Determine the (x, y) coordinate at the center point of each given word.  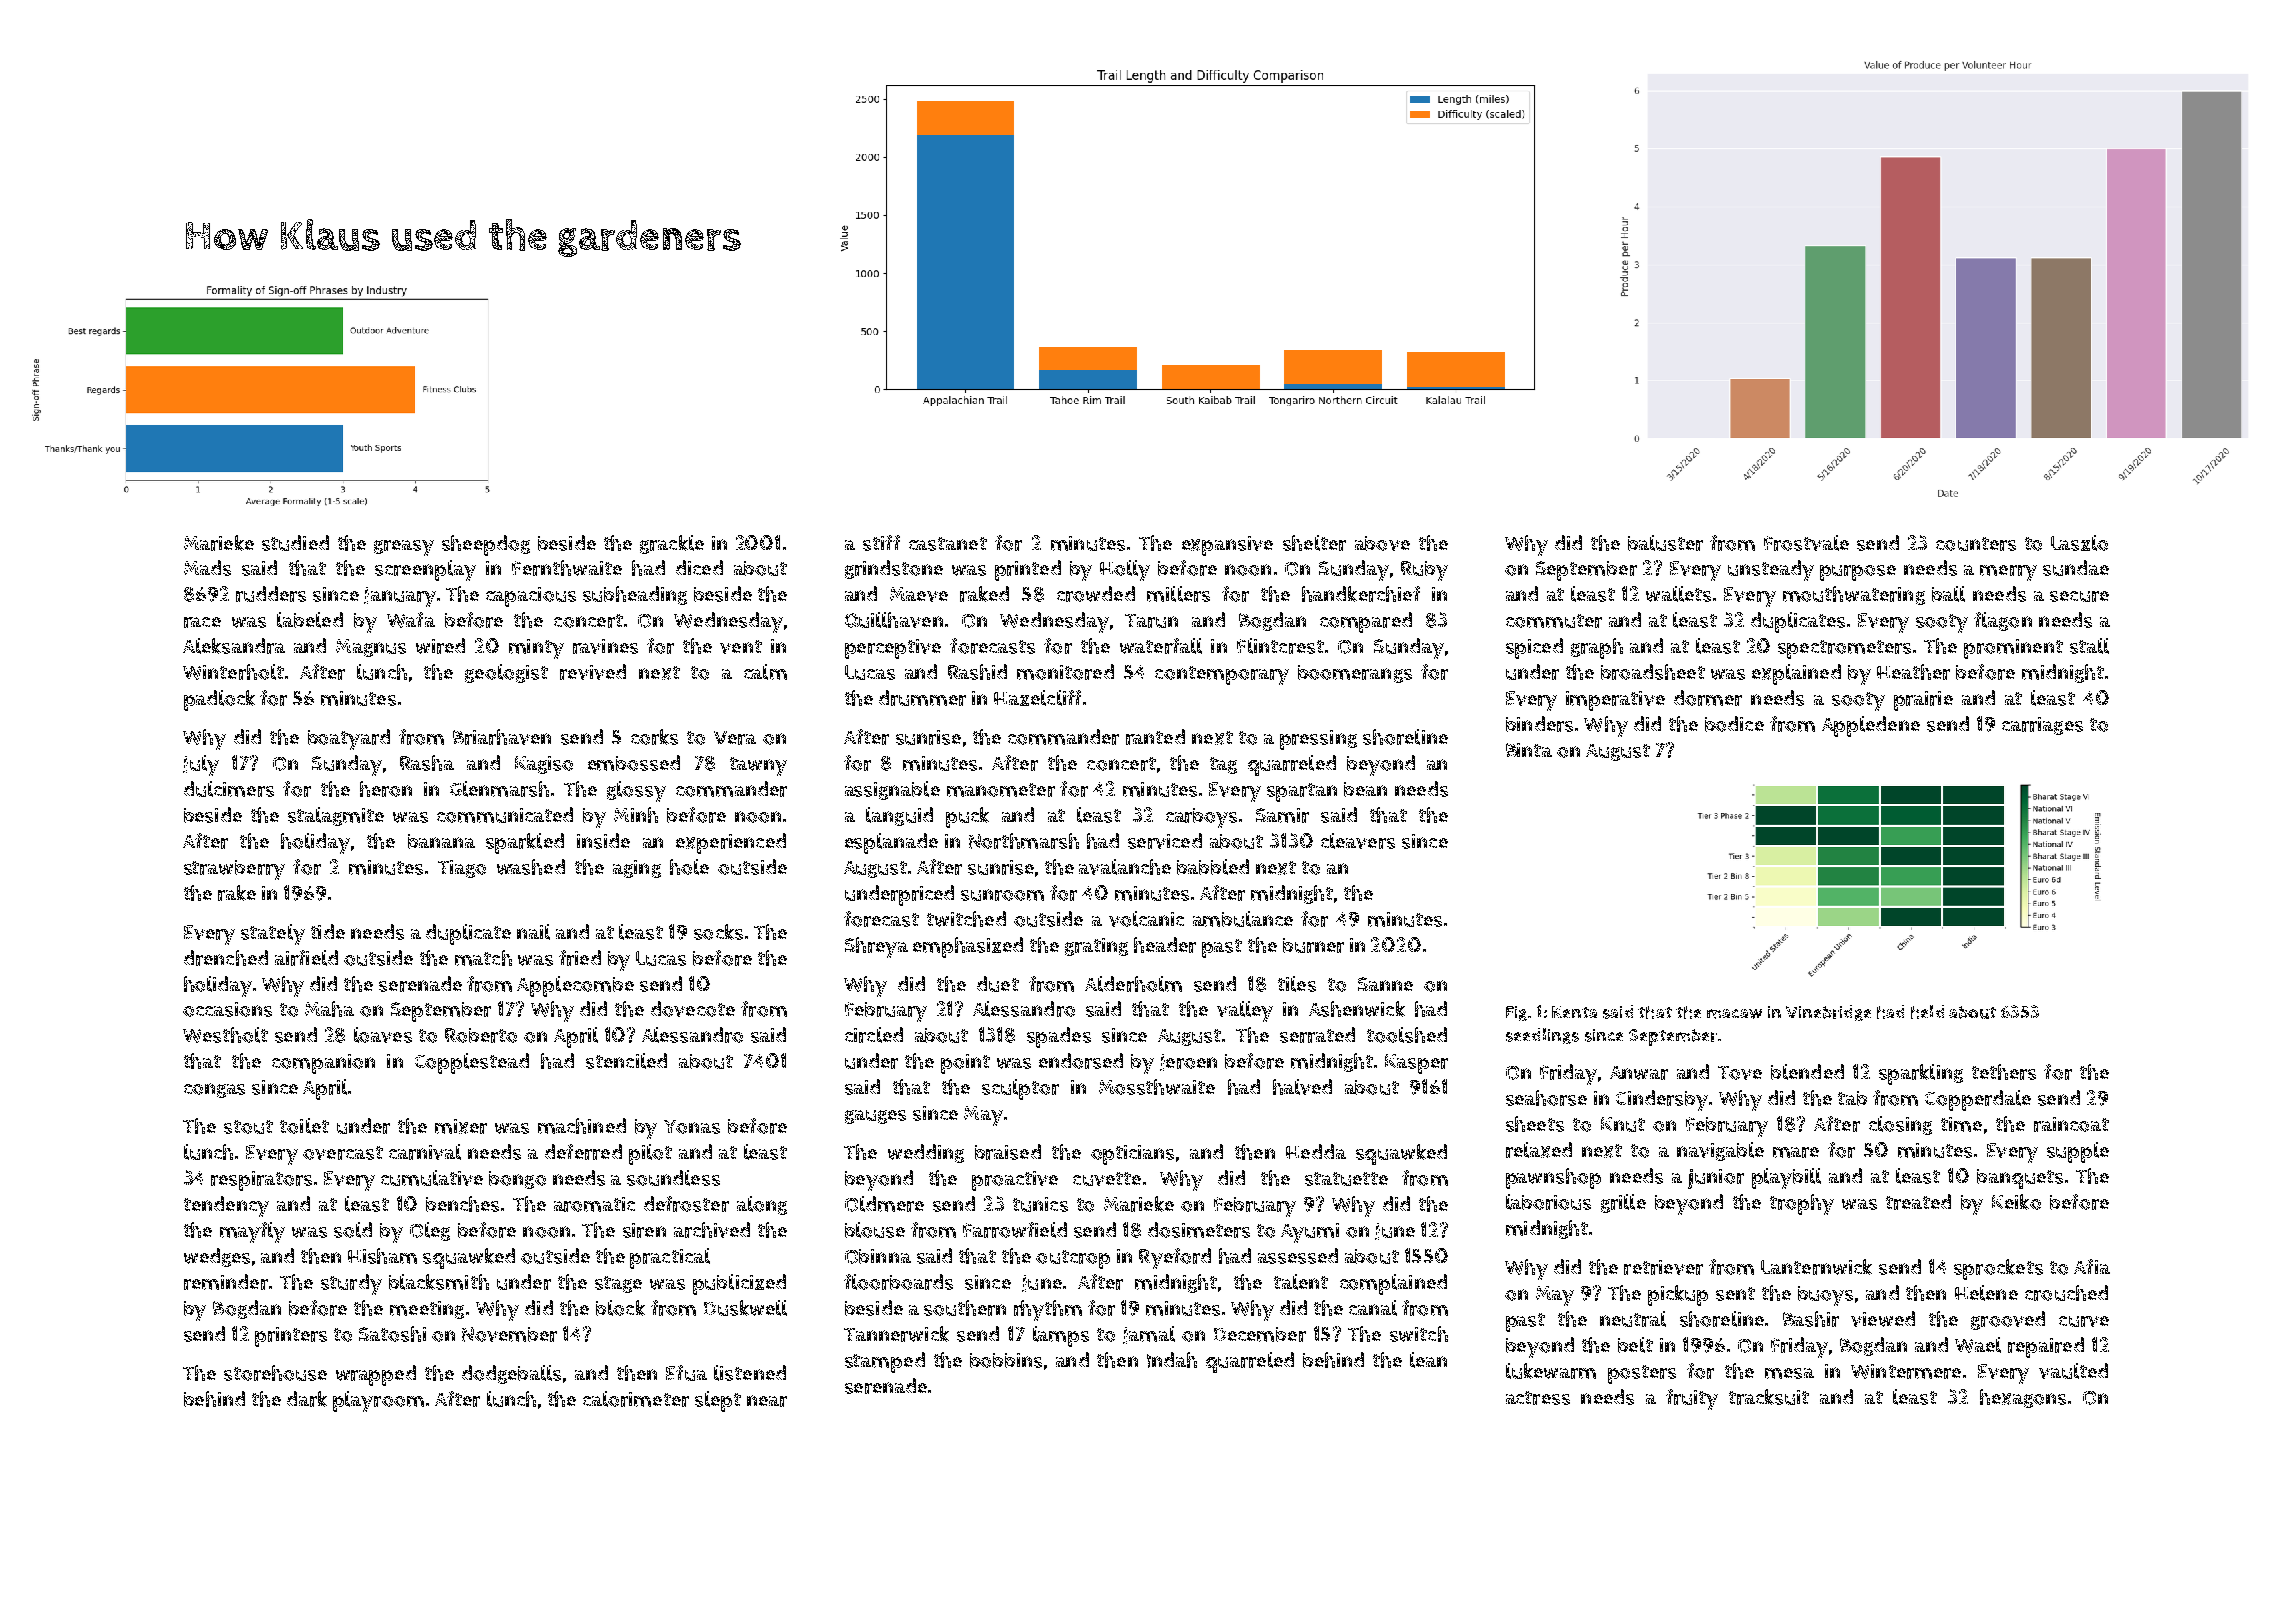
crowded (1096, 594)
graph (1597, 648)
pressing (1318, 740)
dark (307, 1399)
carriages (2042, 726)
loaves (383, 1035)
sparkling (1921, 1074)
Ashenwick (1357, 1009)
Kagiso (544, 765)
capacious (531, 597)
